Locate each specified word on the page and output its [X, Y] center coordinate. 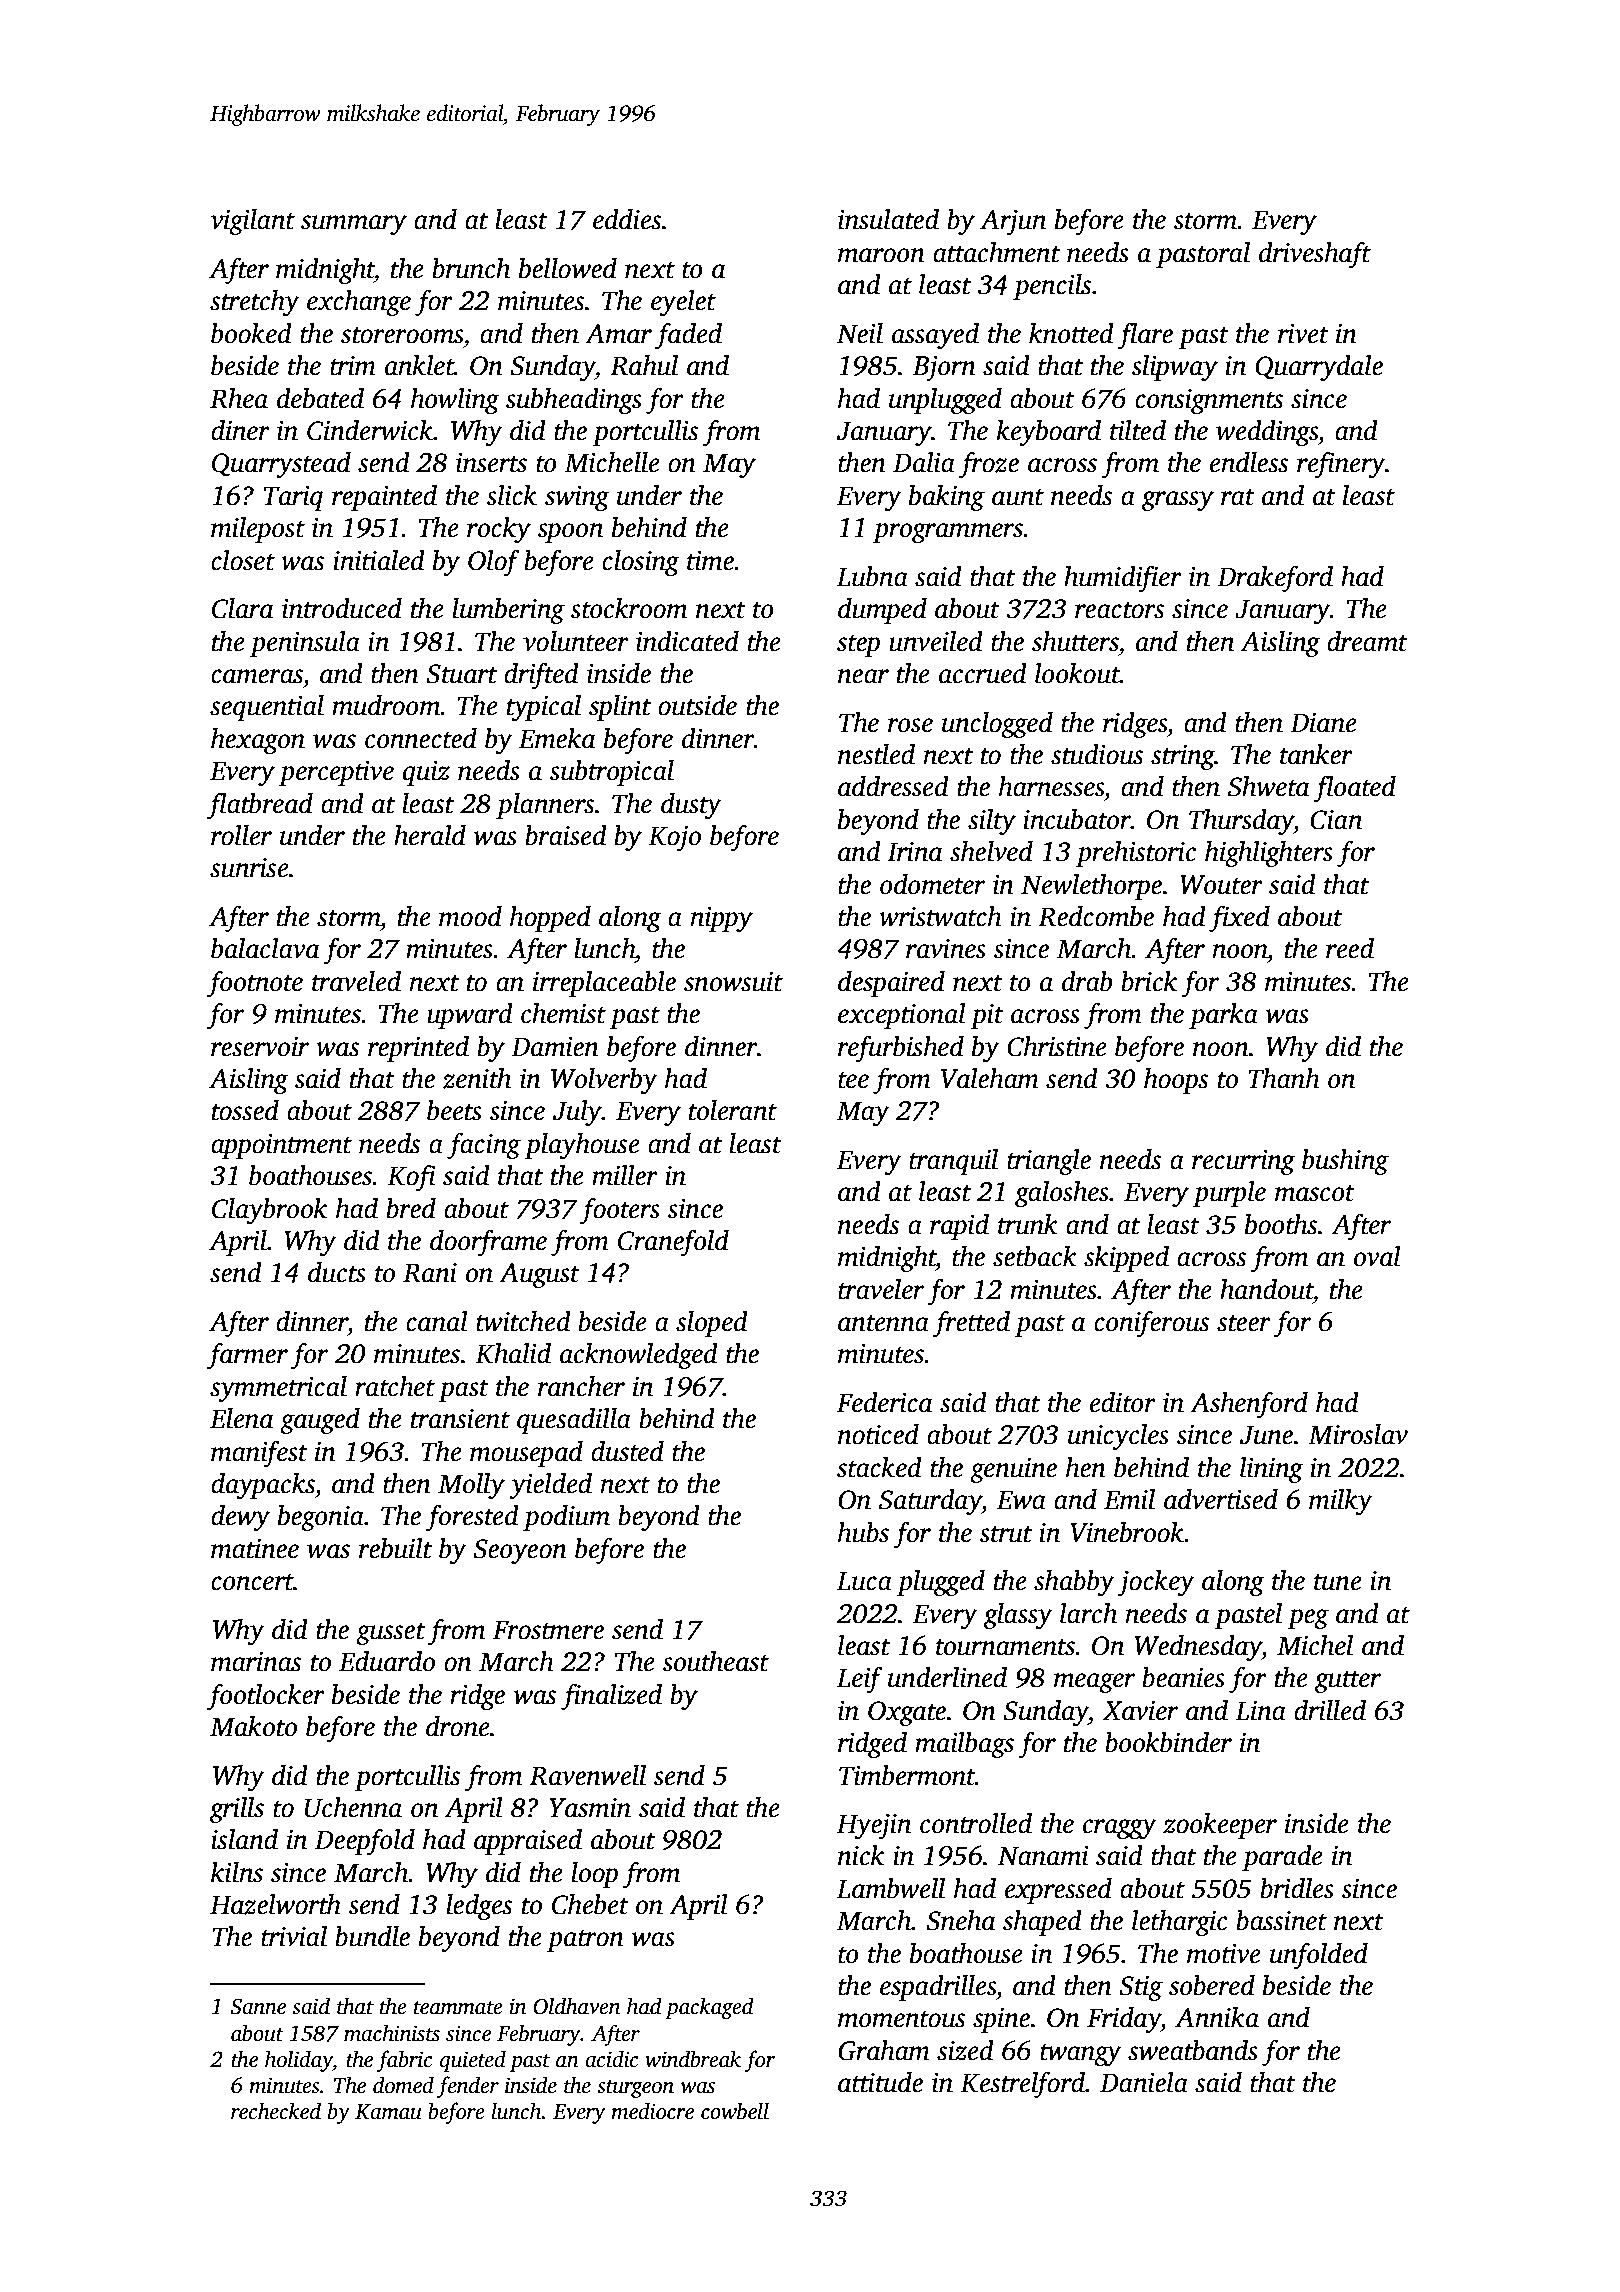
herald [430, 835]
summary [354, 225]
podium [566, 1518]
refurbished [901, 1048]
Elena [242, 1418]
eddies [627, 219]
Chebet [590, 1904]
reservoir [260, 1047]
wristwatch [940, 916]
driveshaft [1315, 254]
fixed [1239, 918]
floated [1355, 788]
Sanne [258, 2007]
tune [1338, 1582]
